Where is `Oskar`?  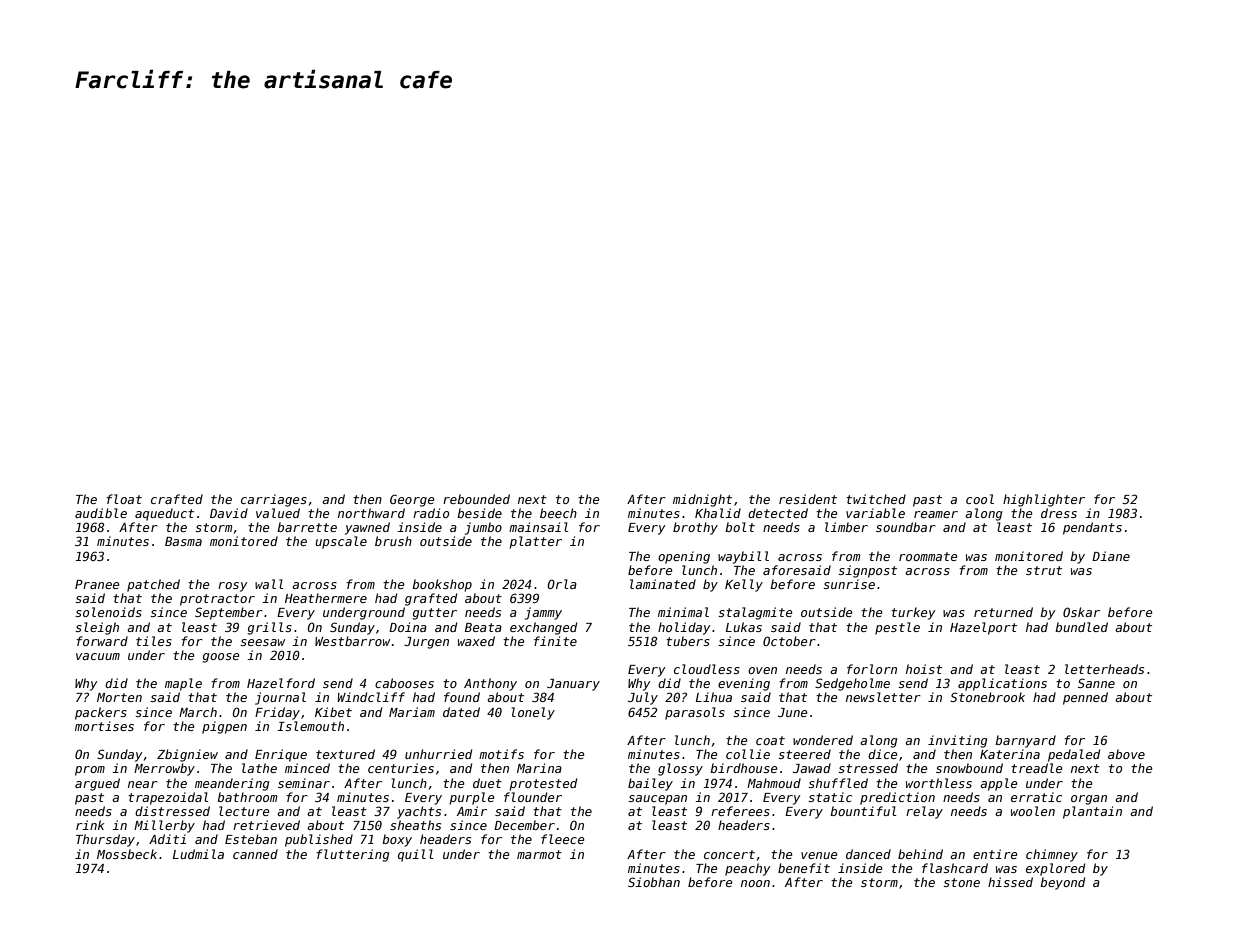 Oskar is located at coordinates (1081, 612).
